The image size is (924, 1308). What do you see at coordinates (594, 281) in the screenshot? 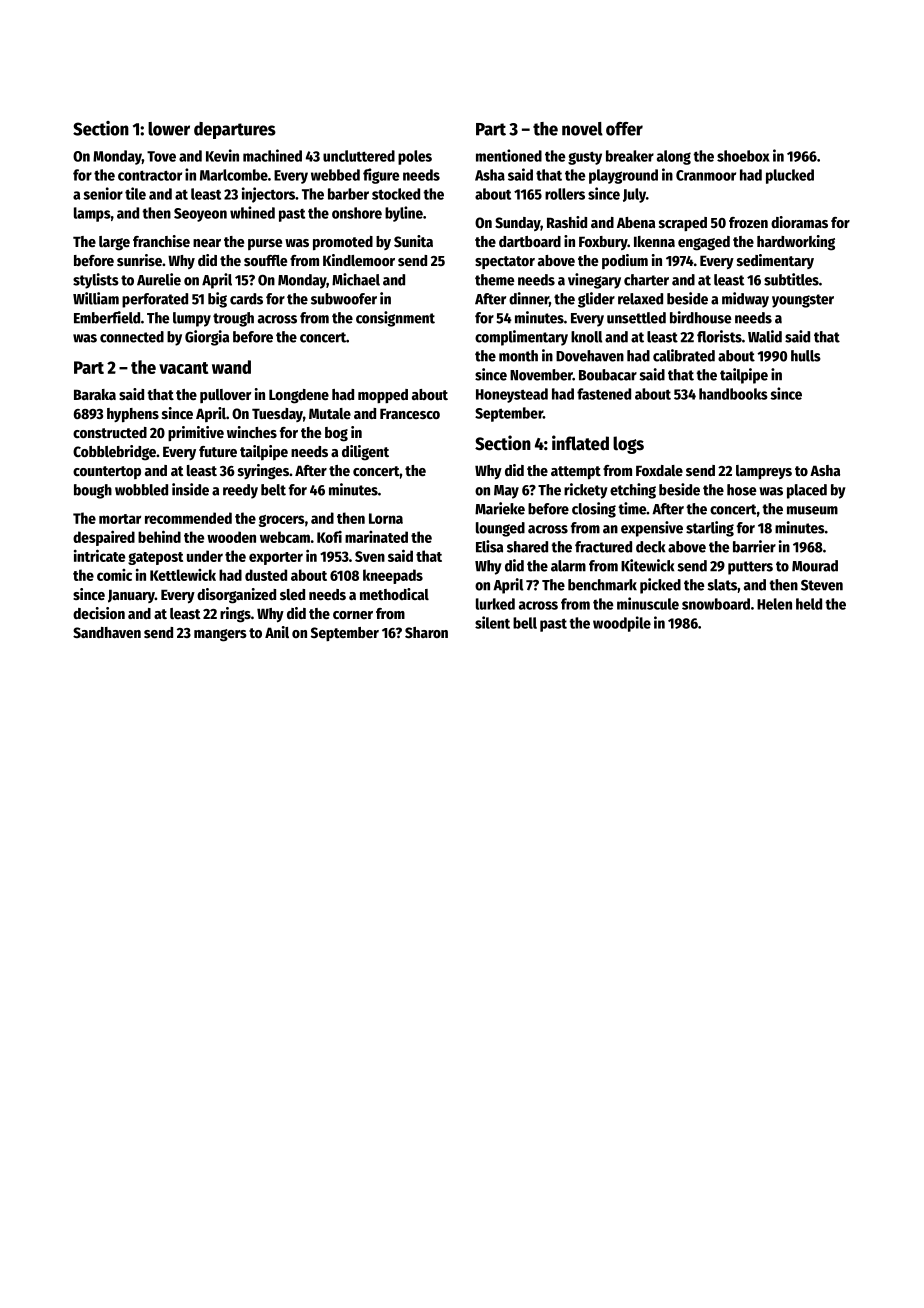
I see `vinegary` at bounding box center [594, 281].
